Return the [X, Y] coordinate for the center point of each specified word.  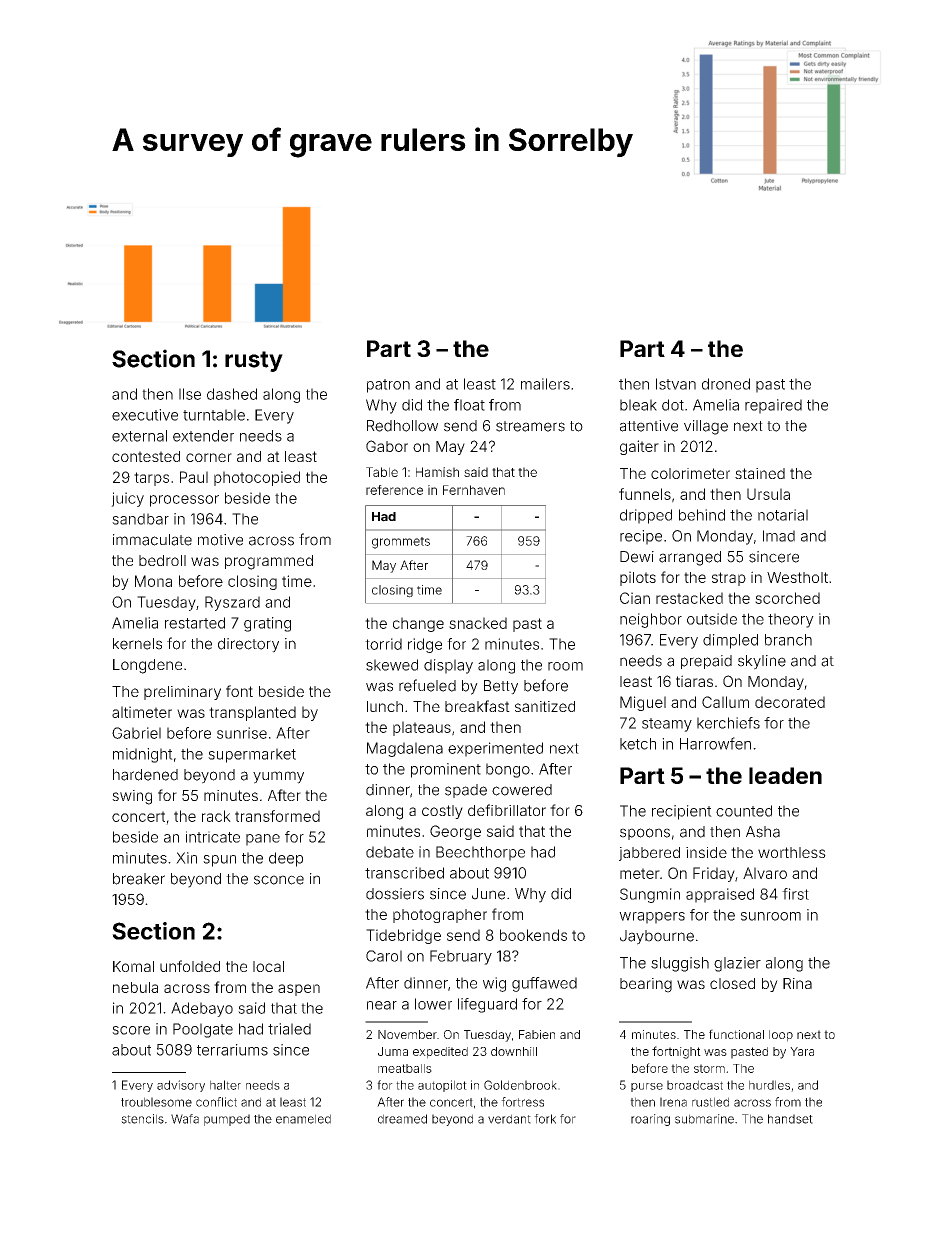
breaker [139, 879]
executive [145, 415]
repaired [773, 406]
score [131, 1030]
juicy [127, 499]
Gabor [387, 446]
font [239, 691]
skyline [762, 662]
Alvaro [765, 873]
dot [673, 405]
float [469, 405]
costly [442, 812]
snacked [478, 623]
